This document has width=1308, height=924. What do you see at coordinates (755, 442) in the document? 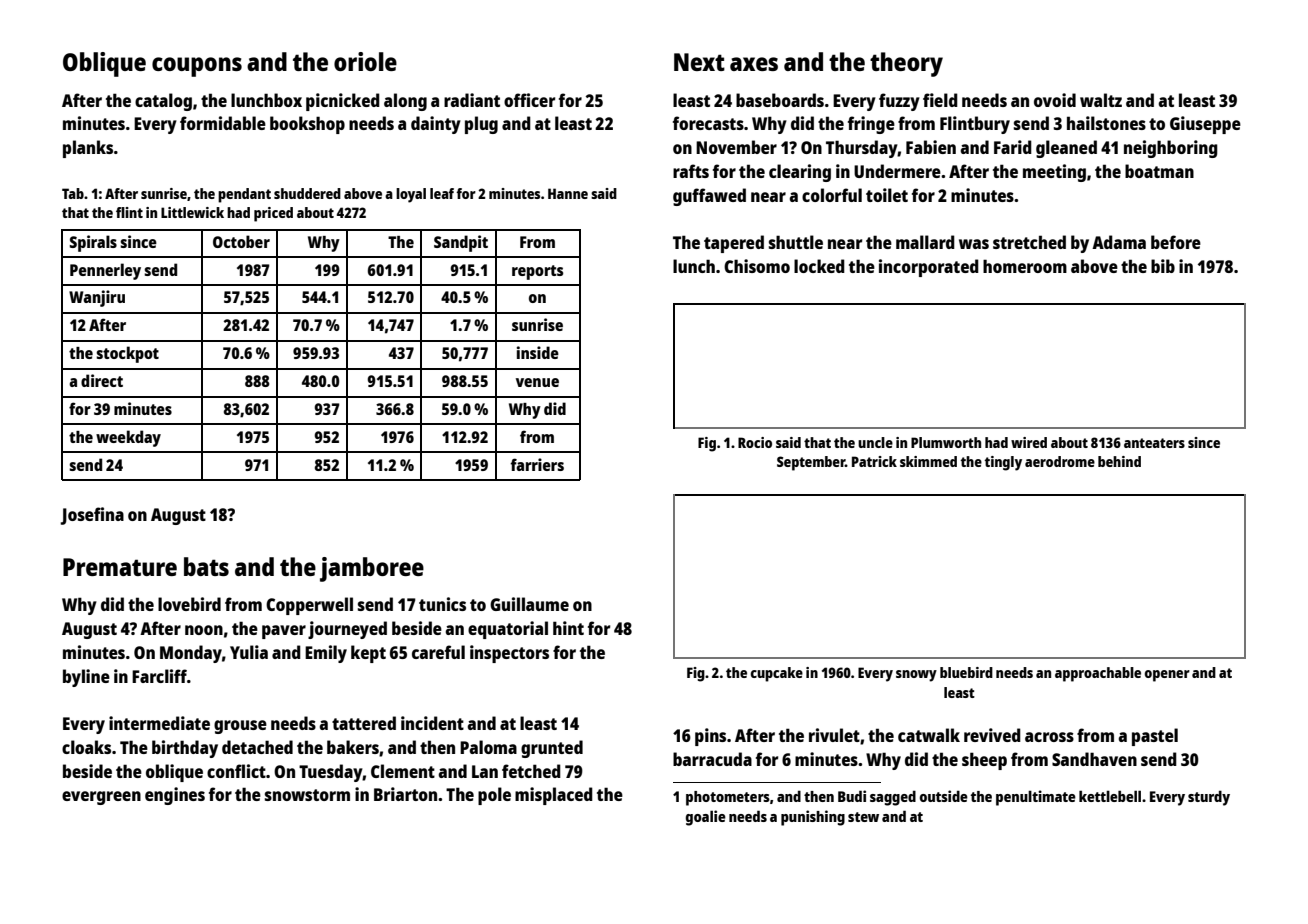
I see `Rocio` at bounding box center [755, 442].
